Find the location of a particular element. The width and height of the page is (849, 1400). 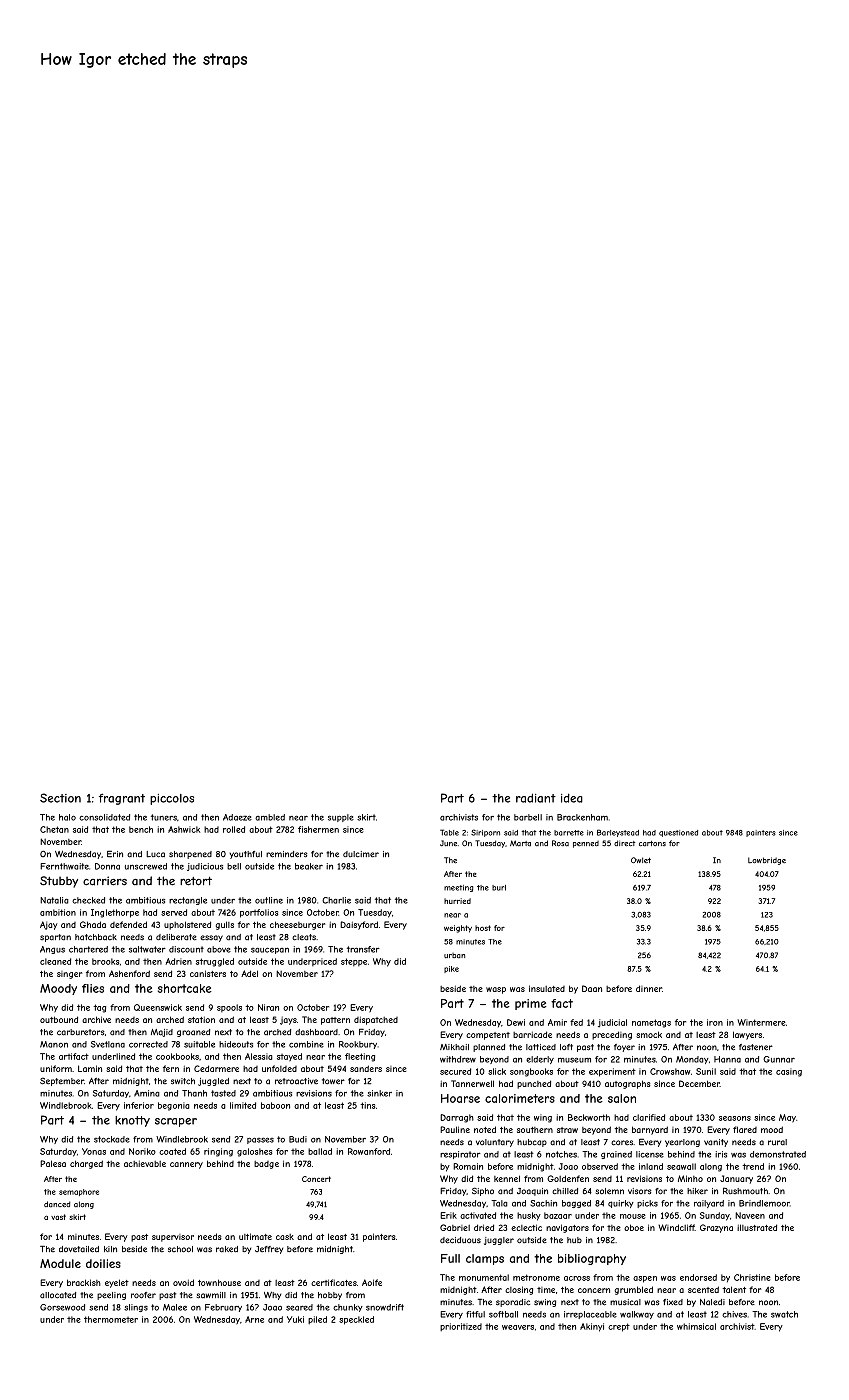

hideouts is located at coordinates (236, 1044).
